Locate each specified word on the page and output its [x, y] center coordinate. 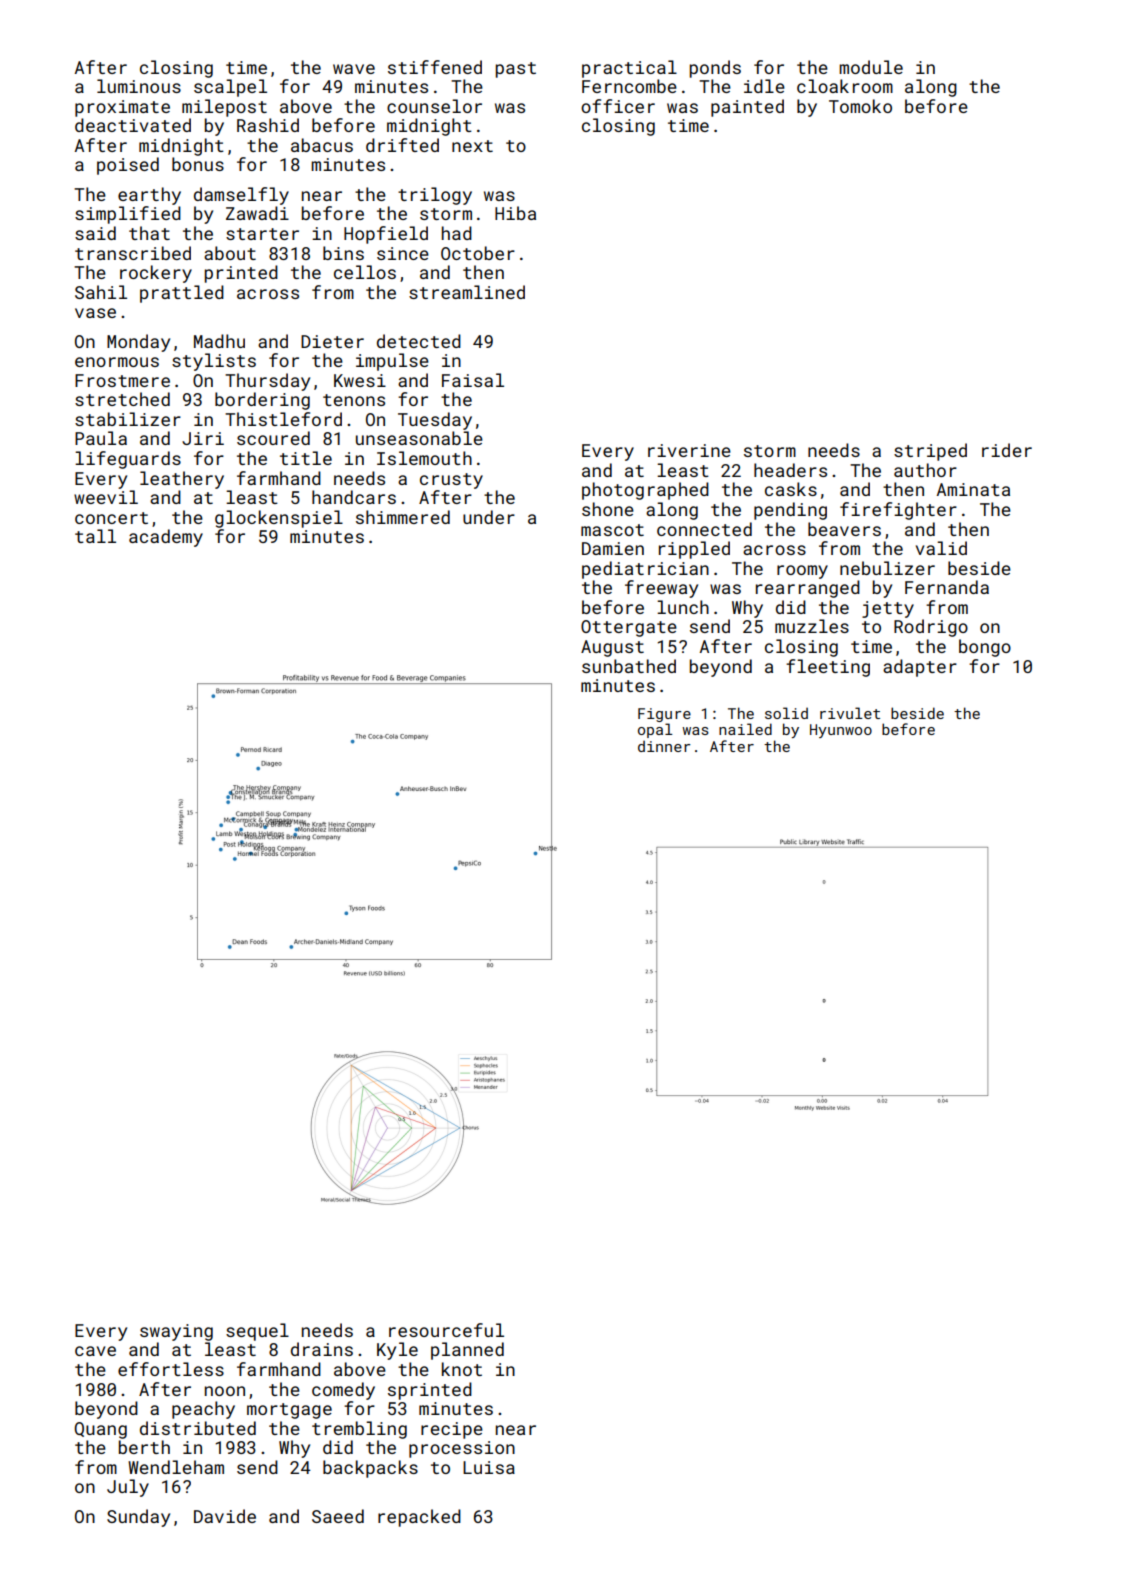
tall [95, 536]
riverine [689, 450]
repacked [419, 1518]
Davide [225, 1516]
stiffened [435, 67]
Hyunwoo [841, 731]
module [871, 67]
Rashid [268, 125]
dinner [664, 746]
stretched [122, 399]
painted [747, 108]
